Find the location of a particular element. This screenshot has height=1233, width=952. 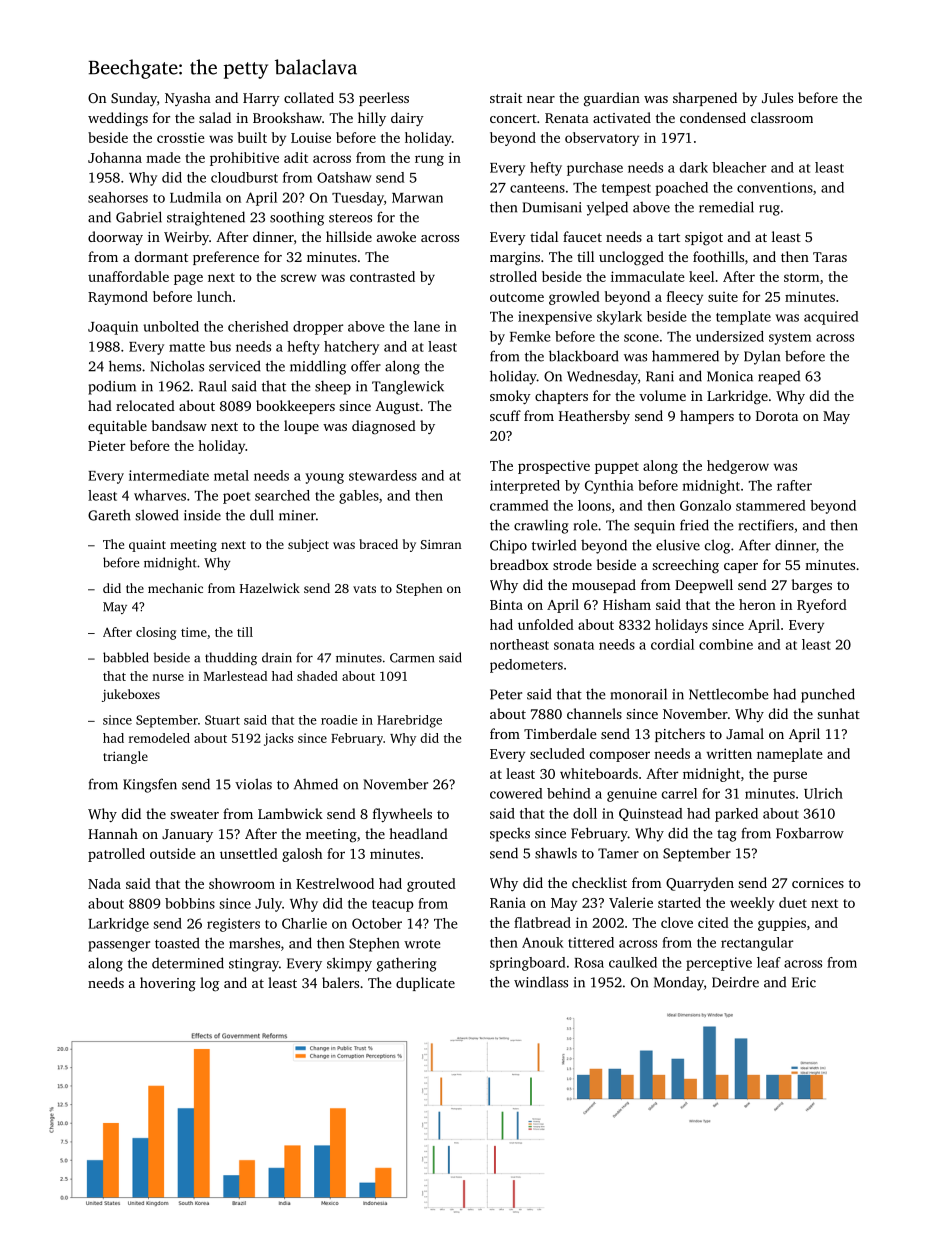

Gareth is located at coordinates (109, 515).
